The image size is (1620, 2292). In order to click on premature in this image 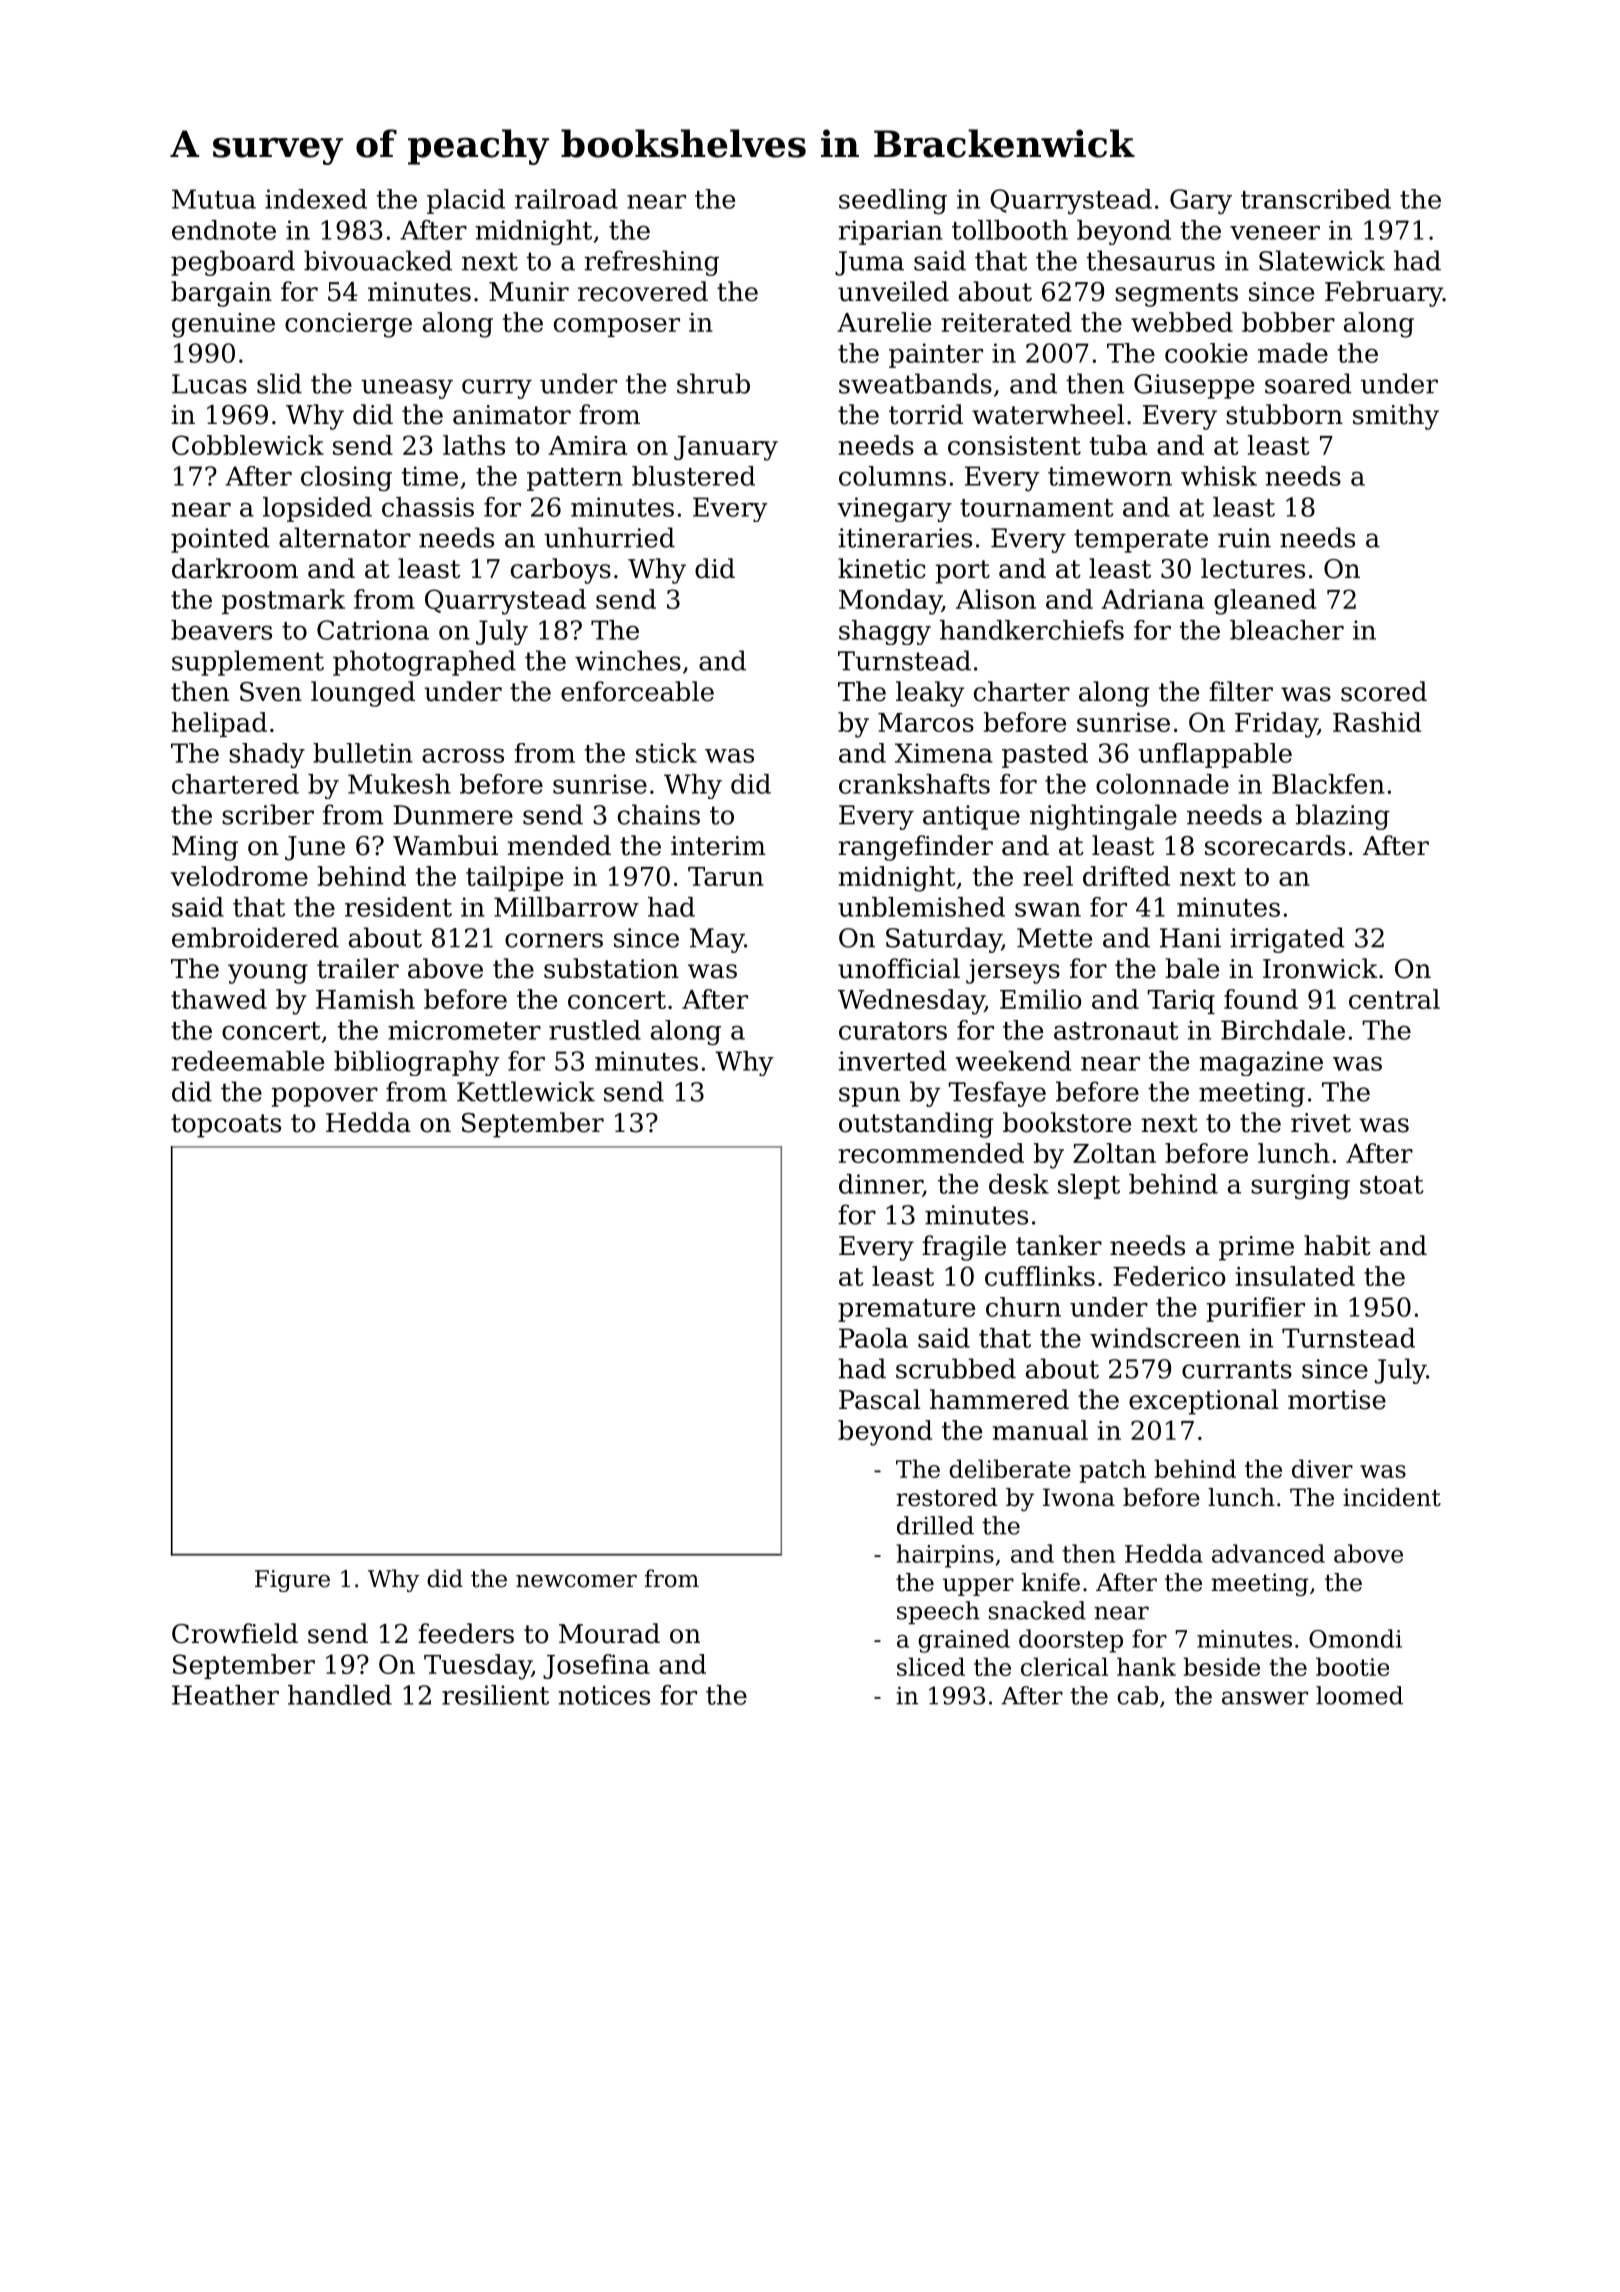, I will do `click(906, 1310)`.
